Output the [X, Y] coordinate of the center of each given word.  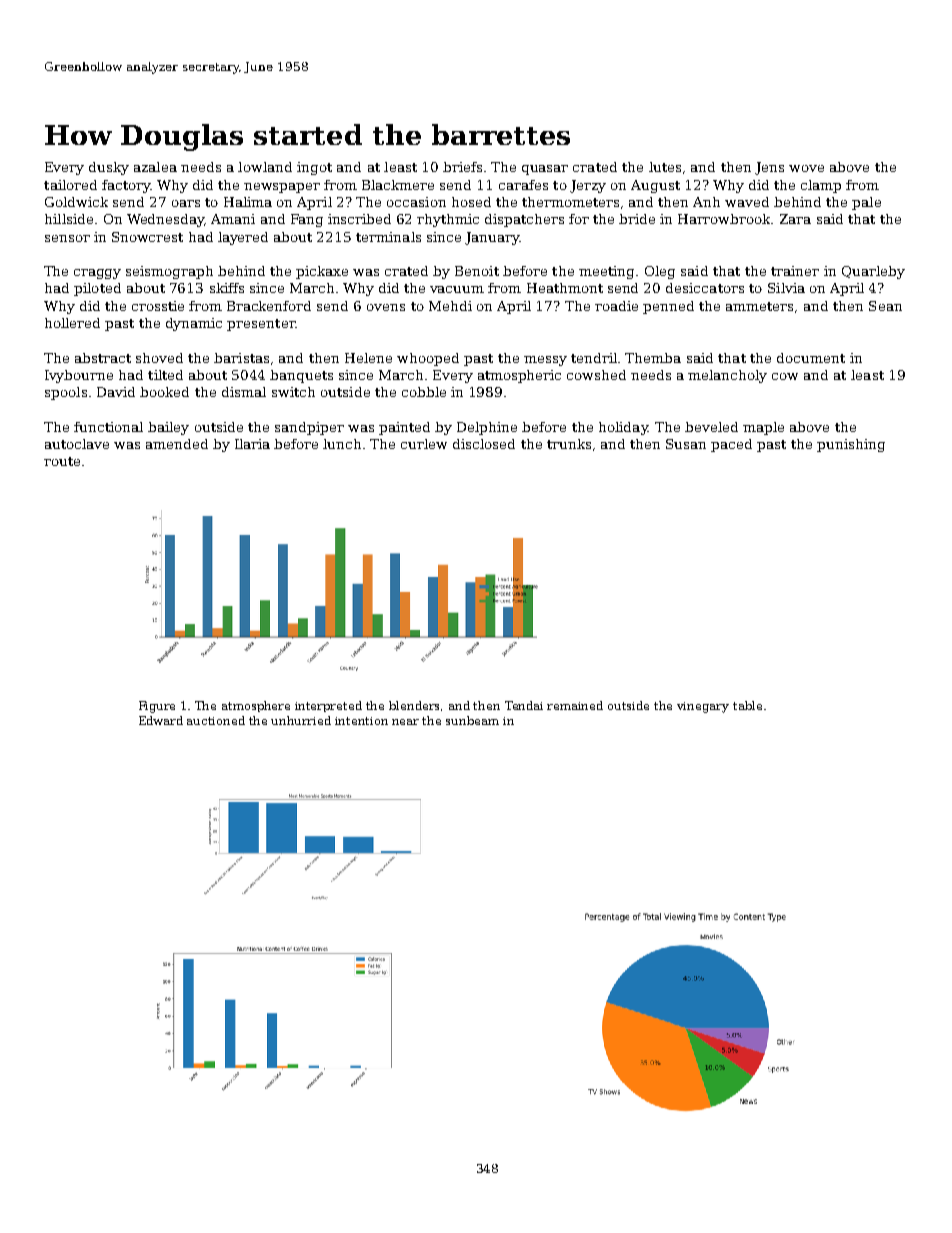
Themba [653, 358]
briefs [462, 167]
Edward [161, 720]
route [62, 461]
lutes [665, 167]
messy [545, 361]
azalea [155, 167]
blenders [414, 705]
